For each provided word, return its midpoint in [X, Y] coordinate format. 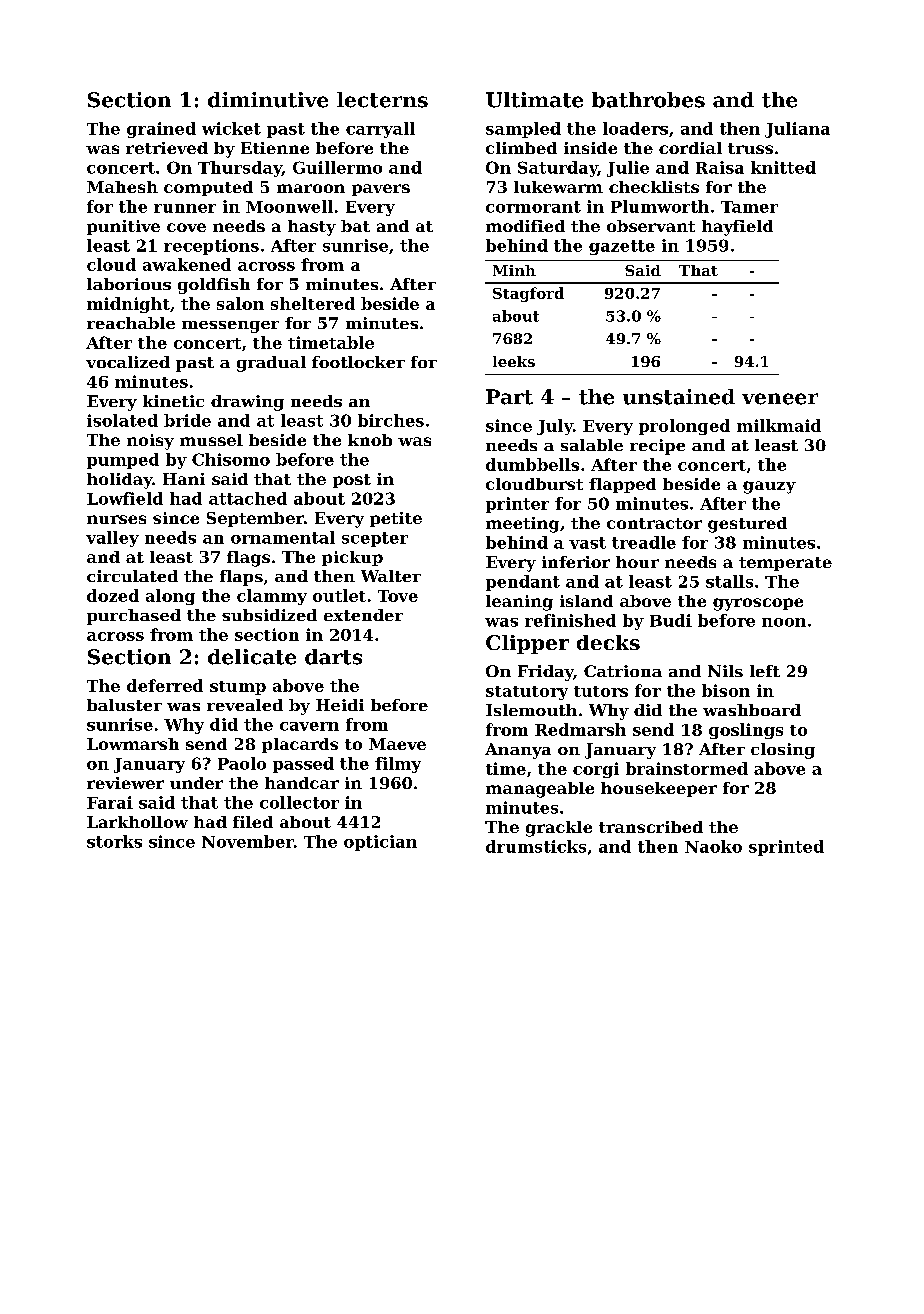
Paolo [242, 763]
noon [784, 622]
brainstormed [687, 768]
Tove [398, 596]
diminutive [268, 100]
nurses [116, 519]
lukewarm [558, 187]
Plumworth [660, 206]
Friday [545, 673]
